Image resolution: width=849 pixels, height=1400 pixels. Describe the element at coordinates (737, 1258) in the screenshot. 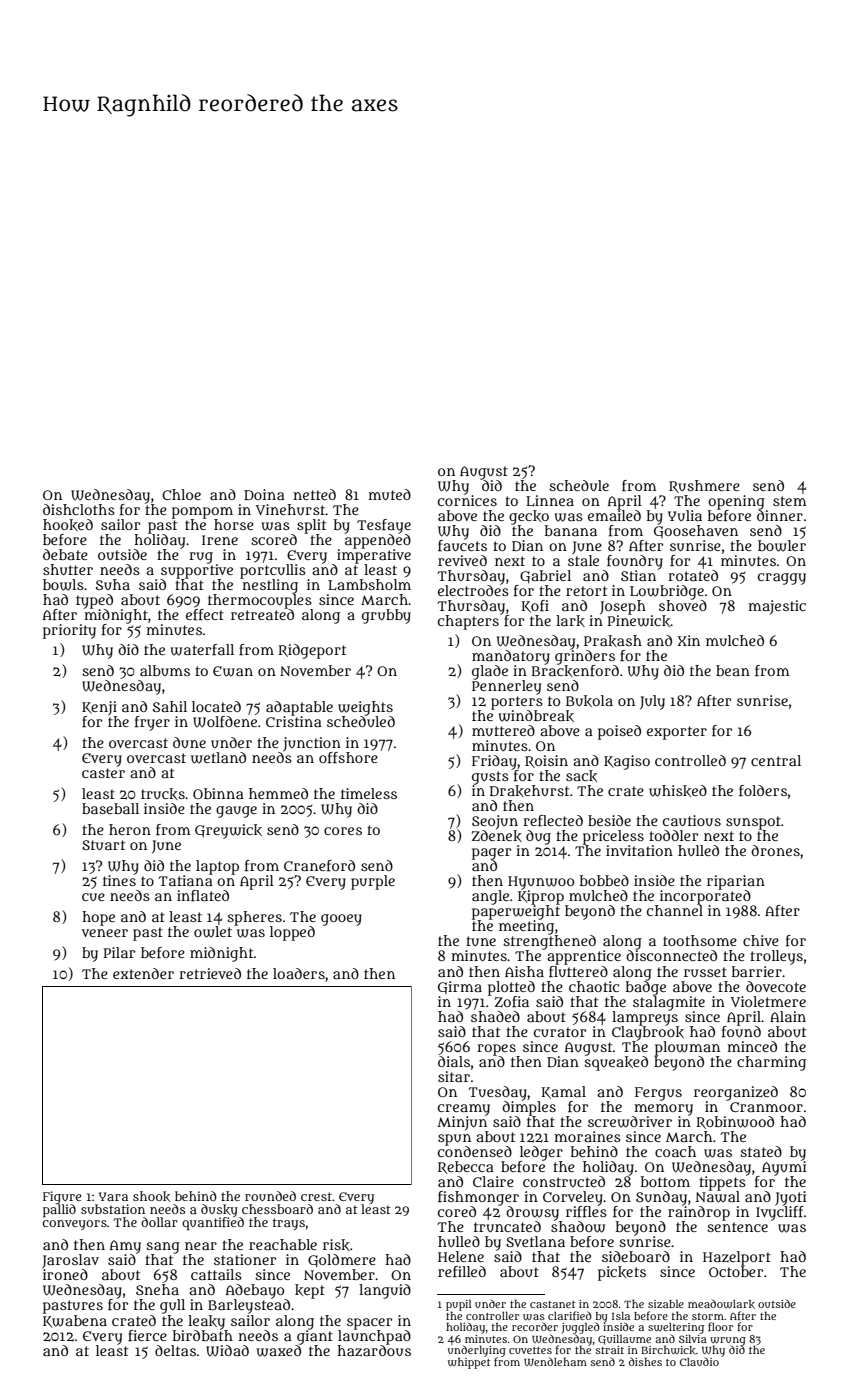

I see `Hazelport` at that location.
